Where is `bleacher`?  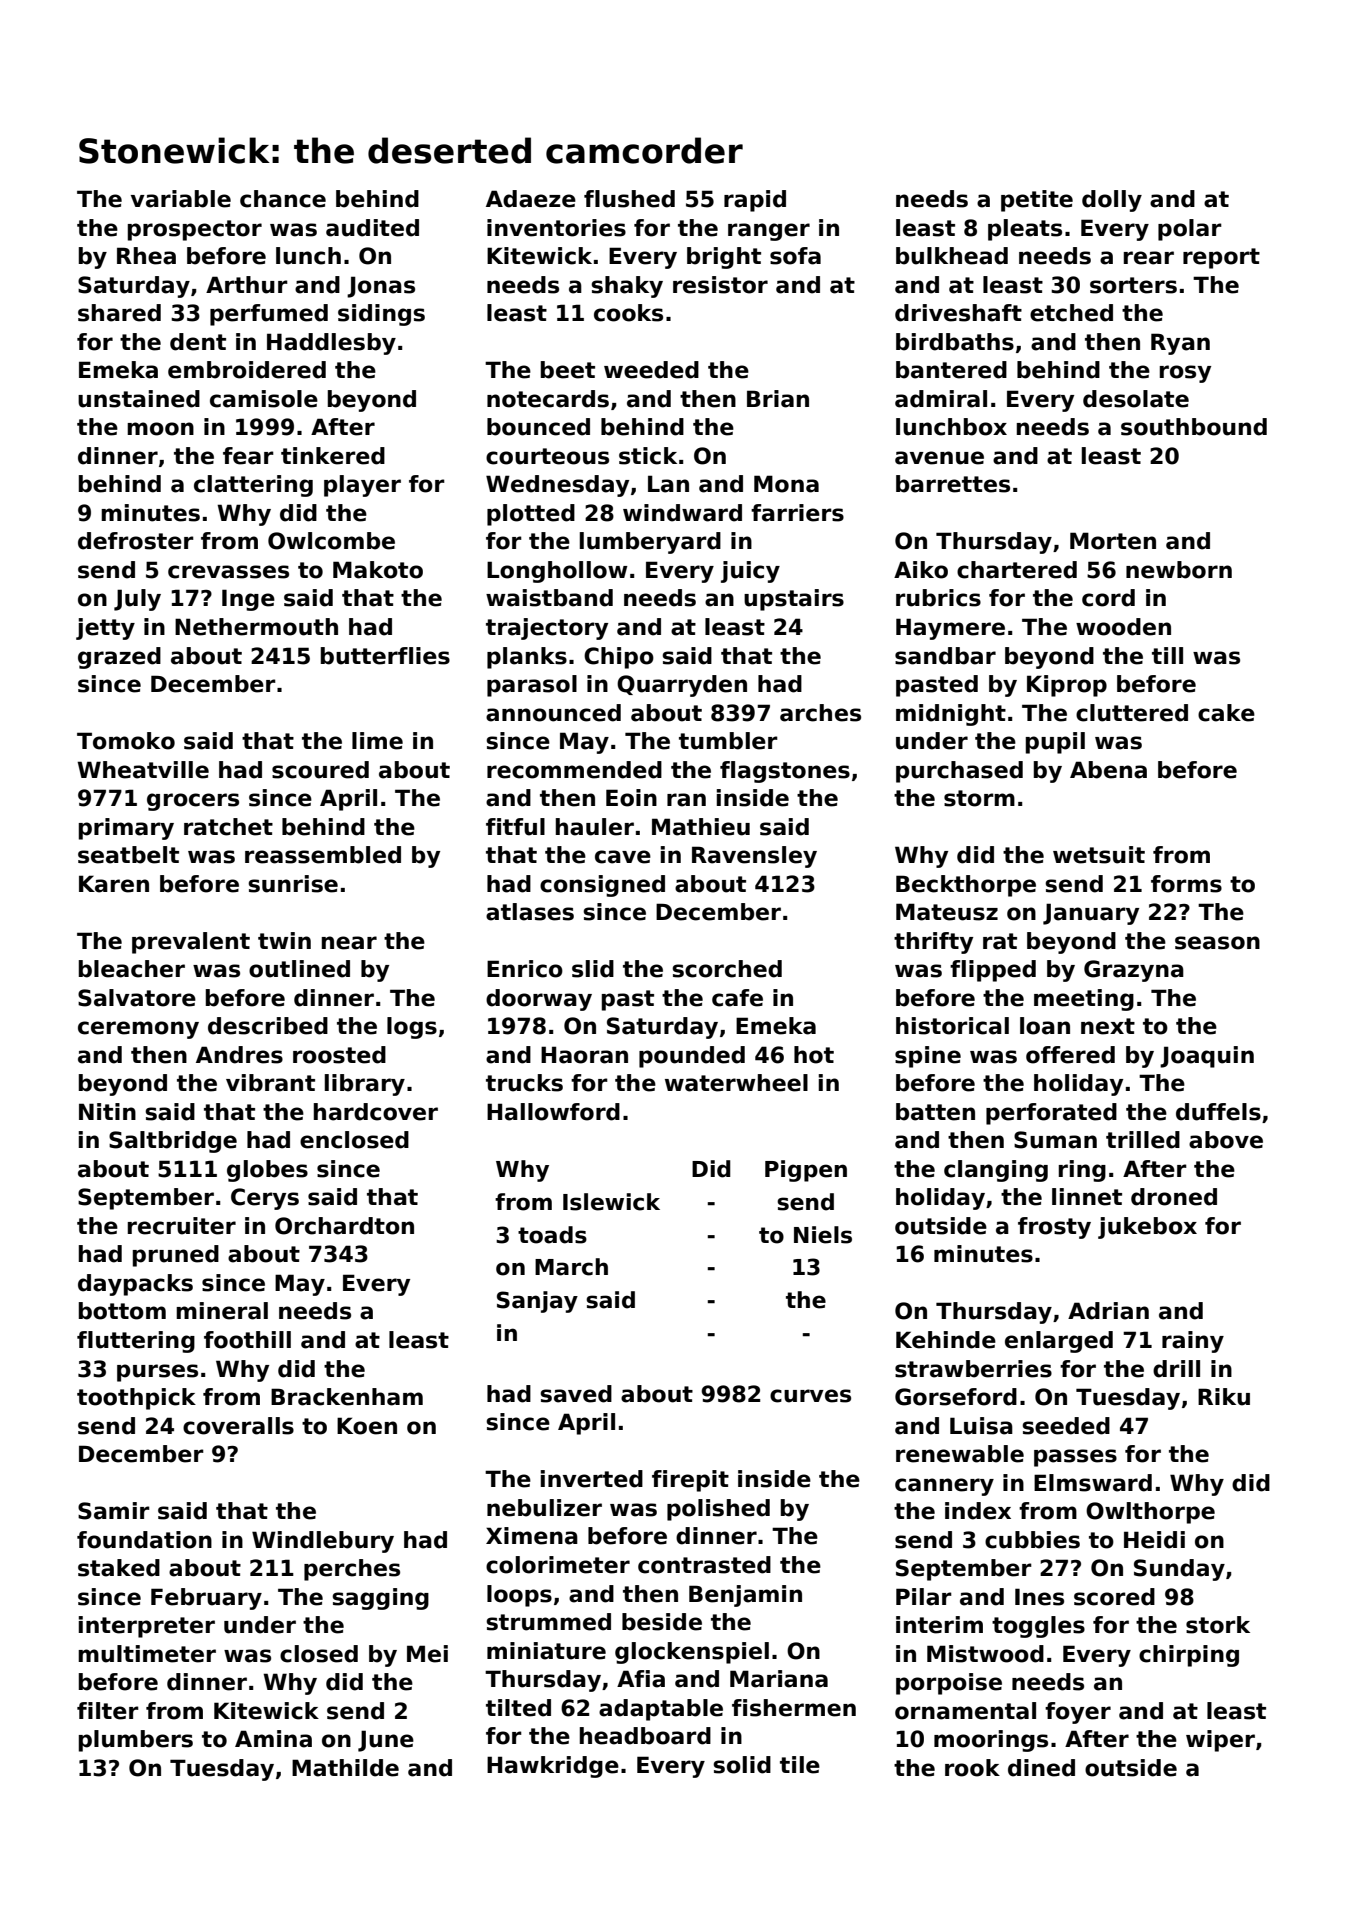
bleacher is located at coordinates (132, 969).
